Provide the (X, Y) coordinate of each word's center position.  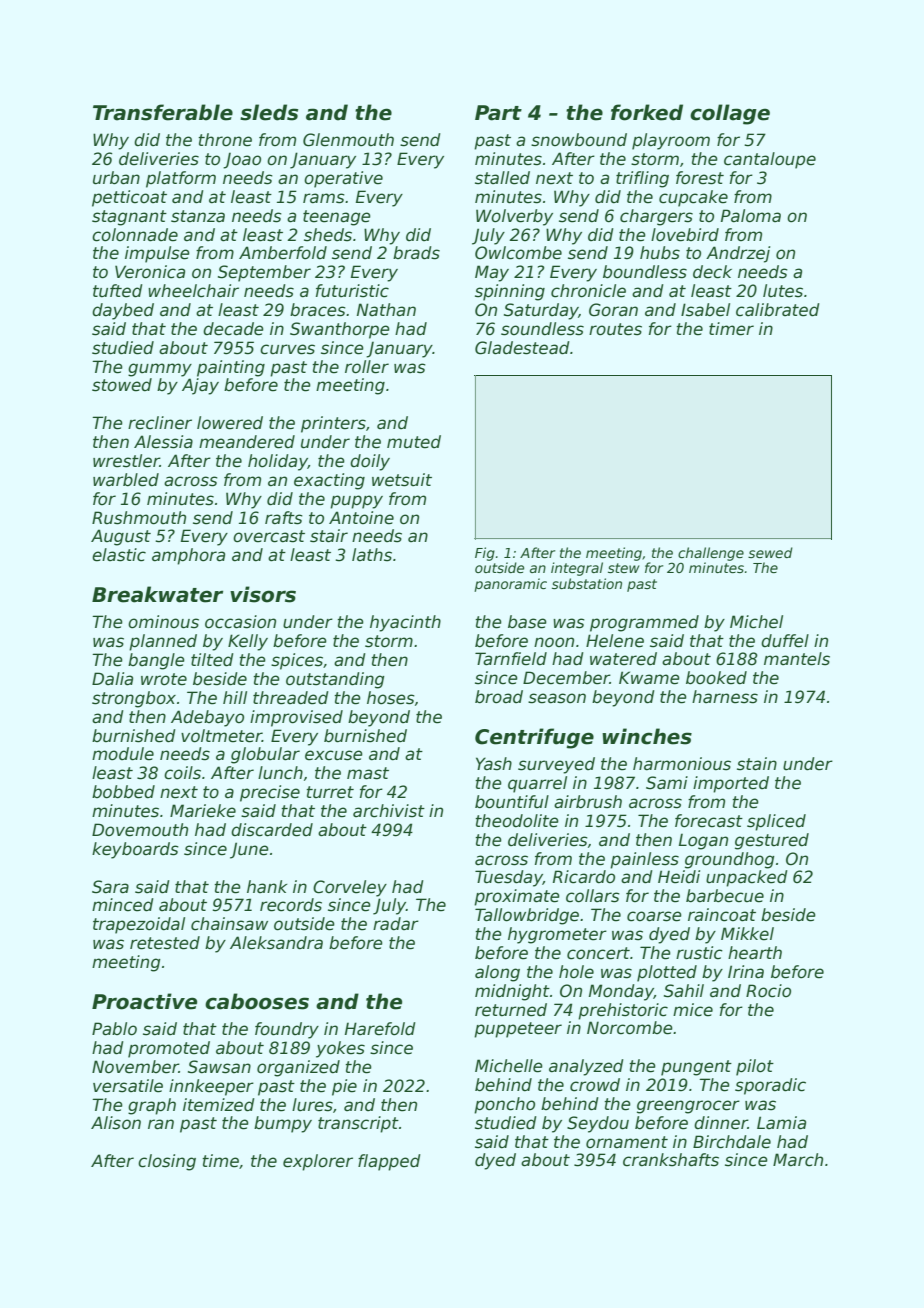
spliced (776, 822)
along (497, 973)
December (566, 678)
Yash (494, 764)
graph (152, 1106)
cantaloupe (770, 160)
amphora (188, 556)
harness (725, 697)
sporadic (770, 1086)
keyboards (135, 850)
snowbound (579, 140)
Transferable (163, 112)
